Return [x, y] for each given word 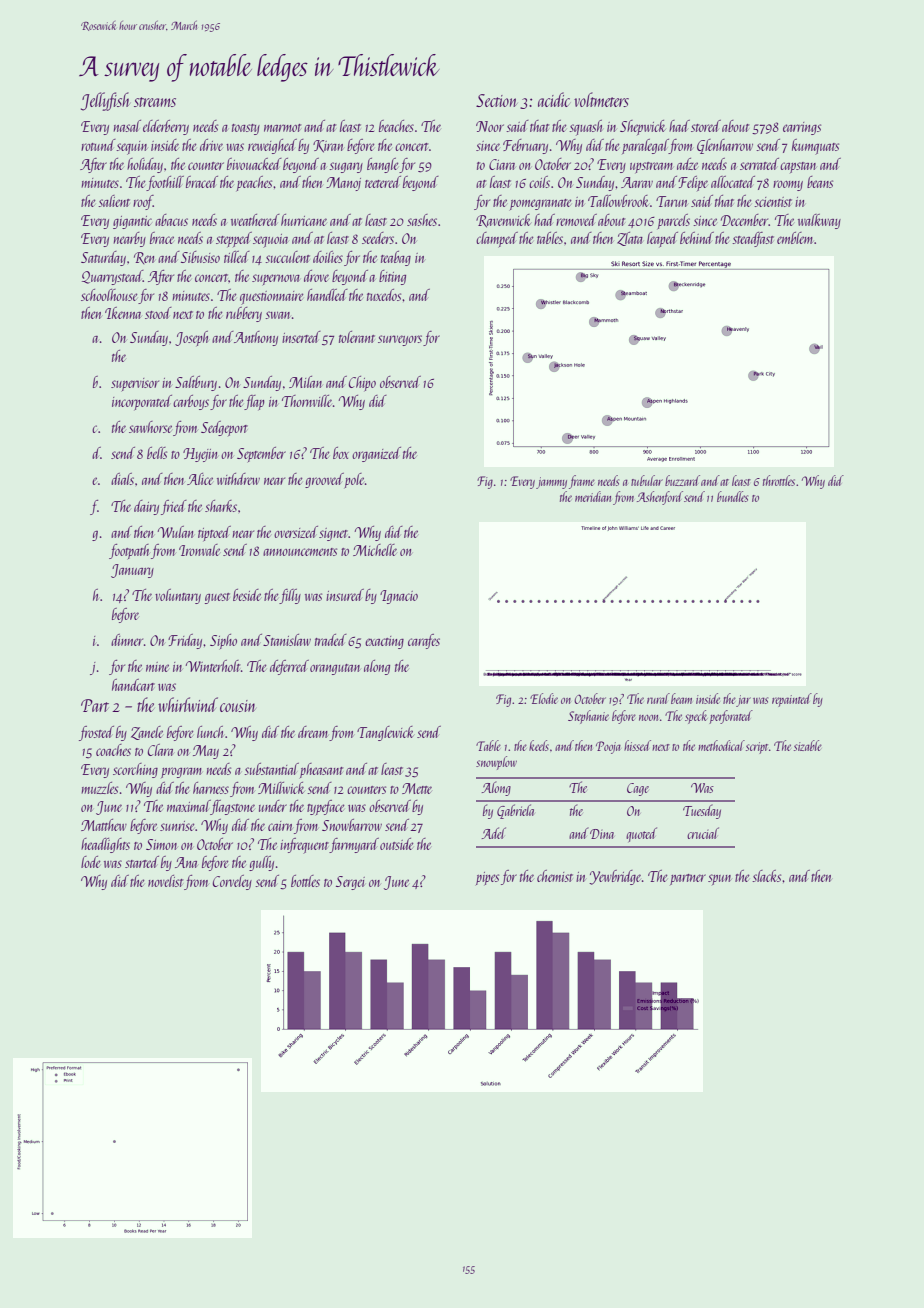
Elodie [544, 698]
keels [539, 745]
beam [681, 698]
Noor [490, 126]
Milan [305, 382]
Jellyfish [105, 101]
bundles [732, 496]
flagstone [233, 807]
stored [706, 126]
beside [247, 595]
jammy [551, 483]
